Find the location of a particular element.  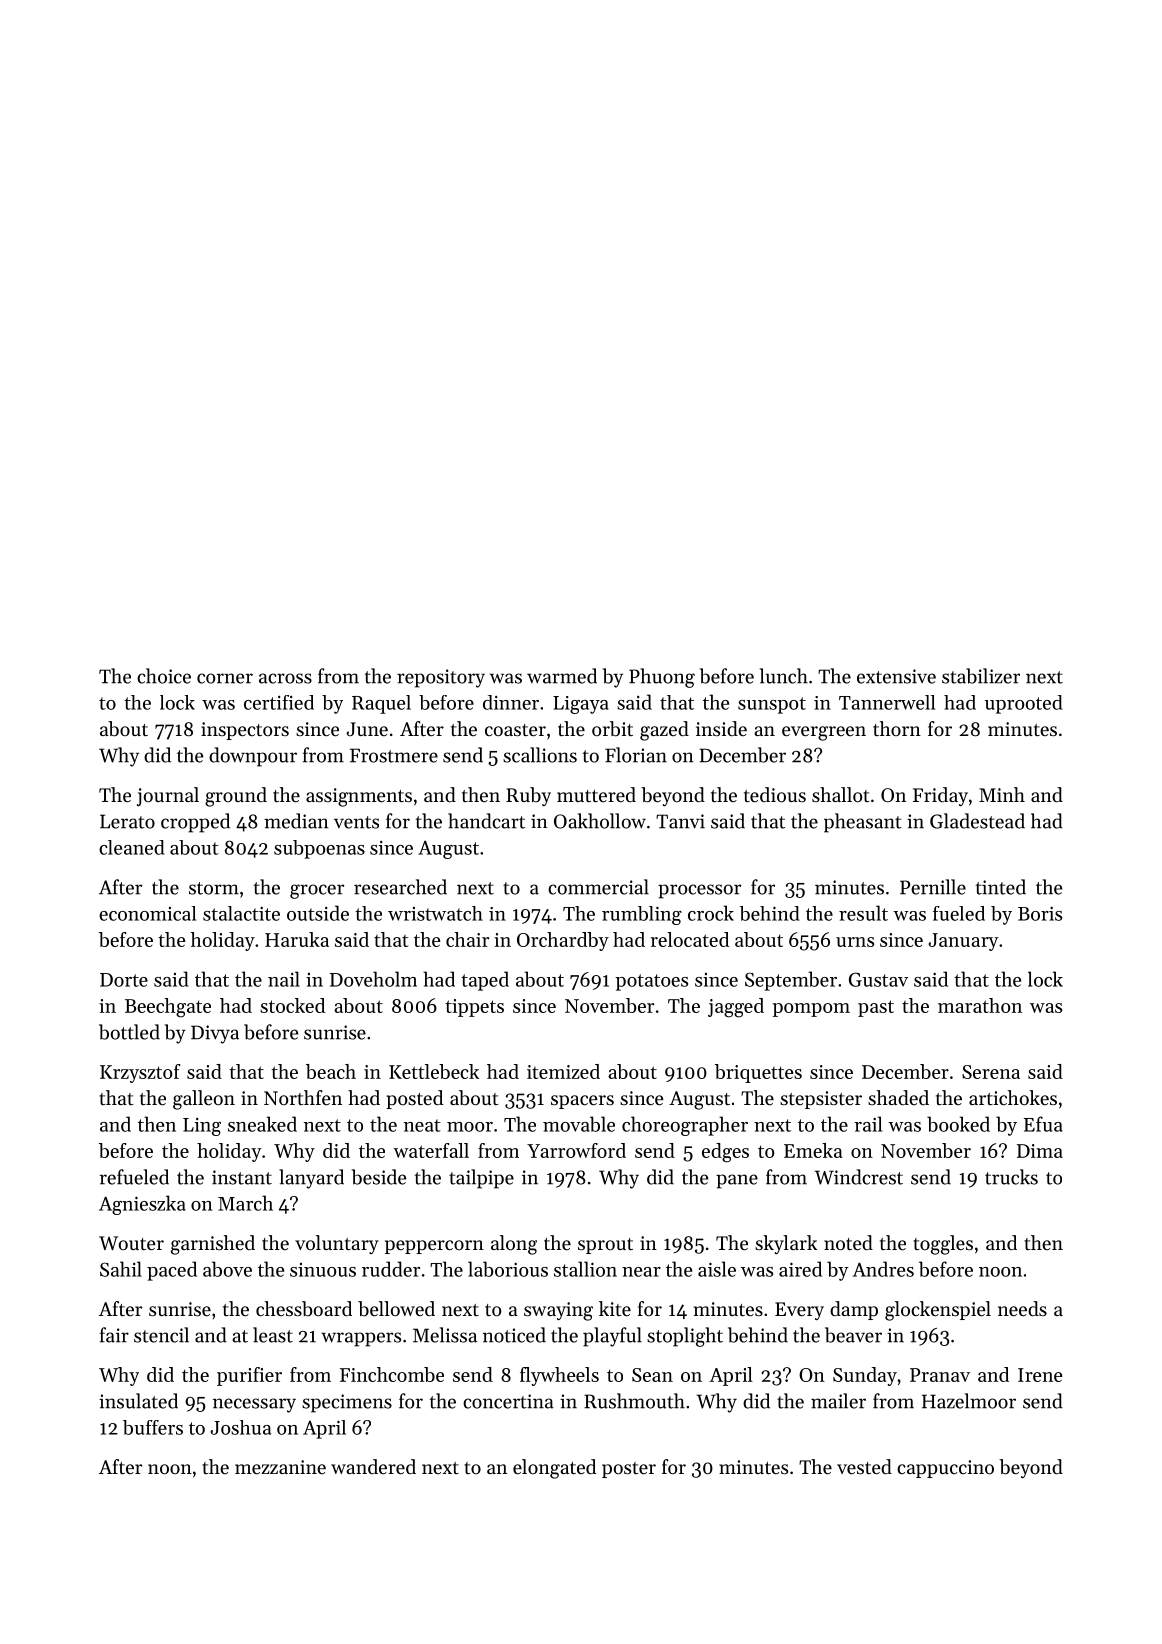

swaying is located at coordinates (558, 1311).
